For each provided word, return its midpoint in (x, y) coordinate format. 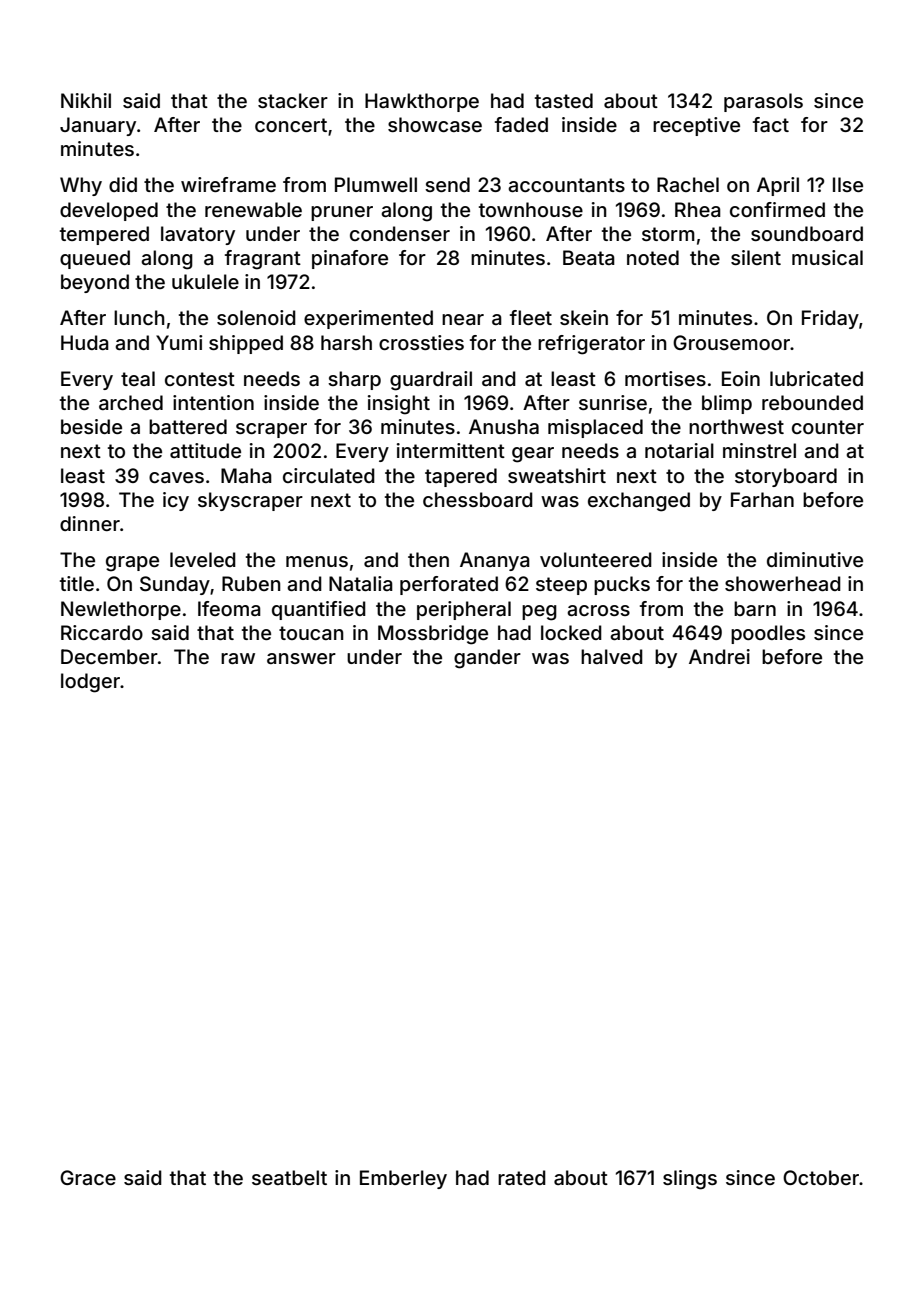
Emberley (403, 1179)
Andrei (719, 656)
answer (301, 658)
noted (653, 257)
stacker (293, 100)
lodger (90, 683)
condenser (400, 233)
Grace (88, 1177)
